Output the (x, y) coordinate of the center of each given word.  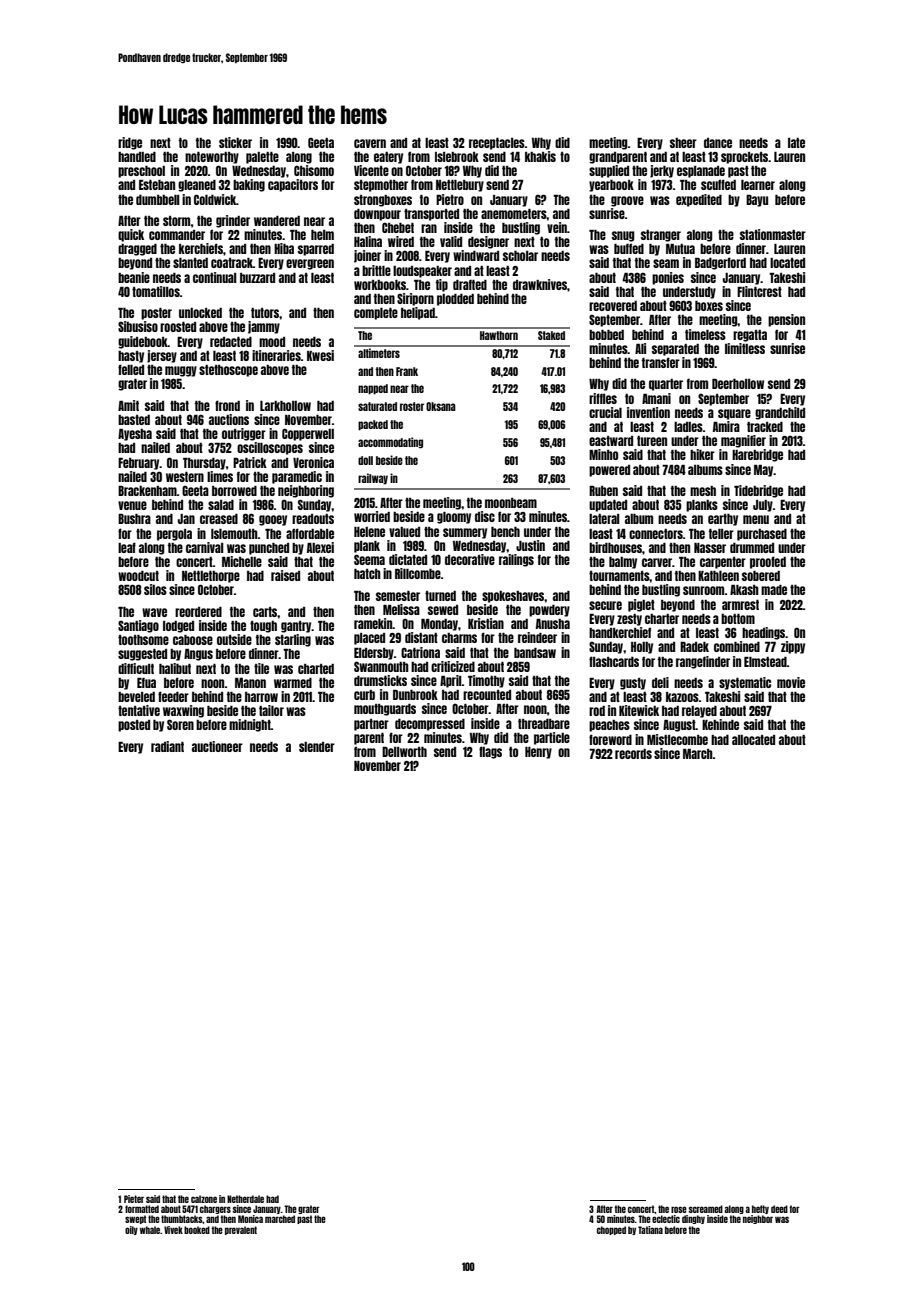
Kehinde (720, 724)
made (774, 590)
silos (155, 589)
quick (131, 235)
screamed (706, 1209)
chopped (611, 1230)
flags (490, 752)
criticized (453, 666)
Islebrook (457, 157)
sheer (683, 143)
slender (317, 747)
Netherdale (245, 1199)
